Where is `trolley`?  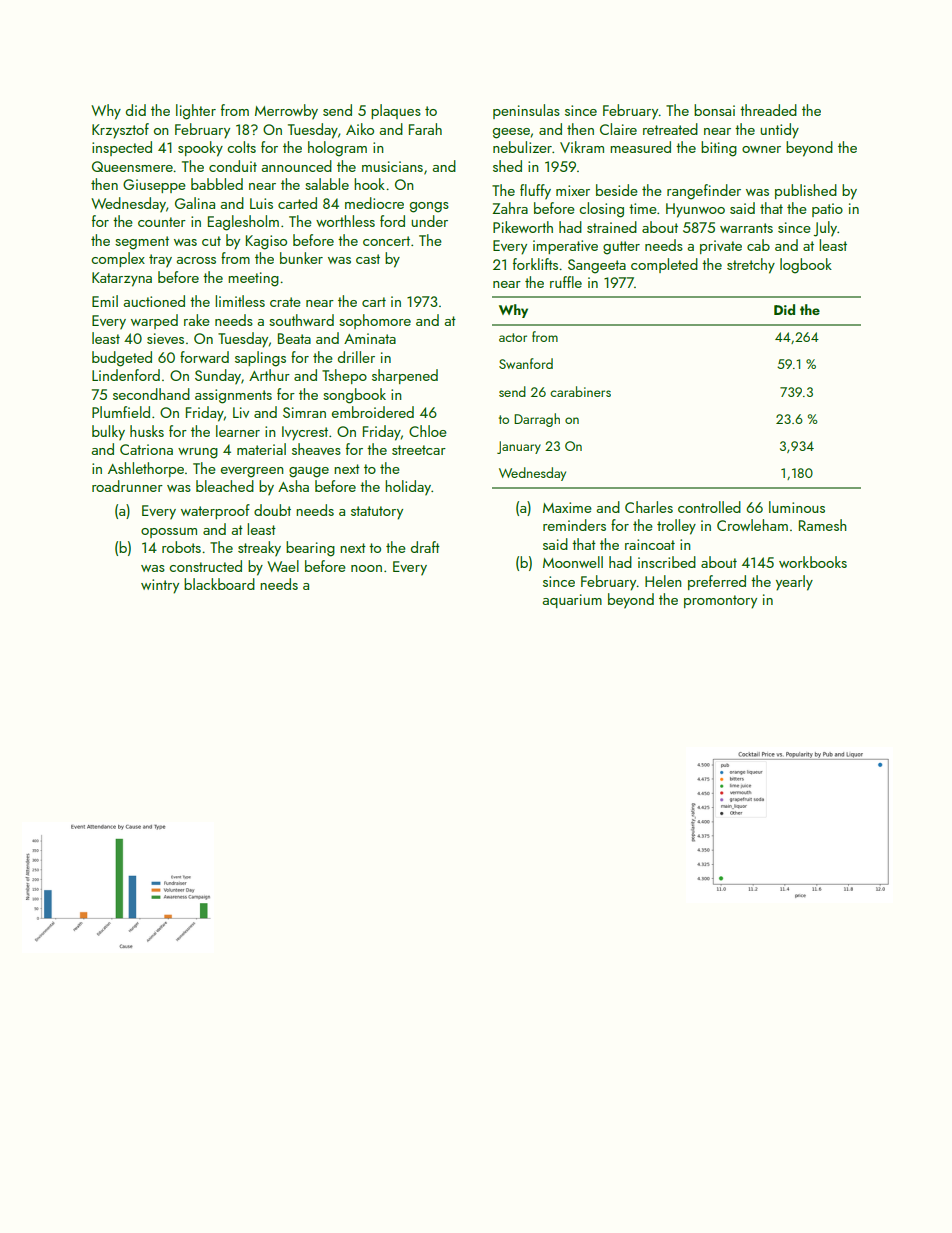
trolley is located at coordinates (676, 527).
